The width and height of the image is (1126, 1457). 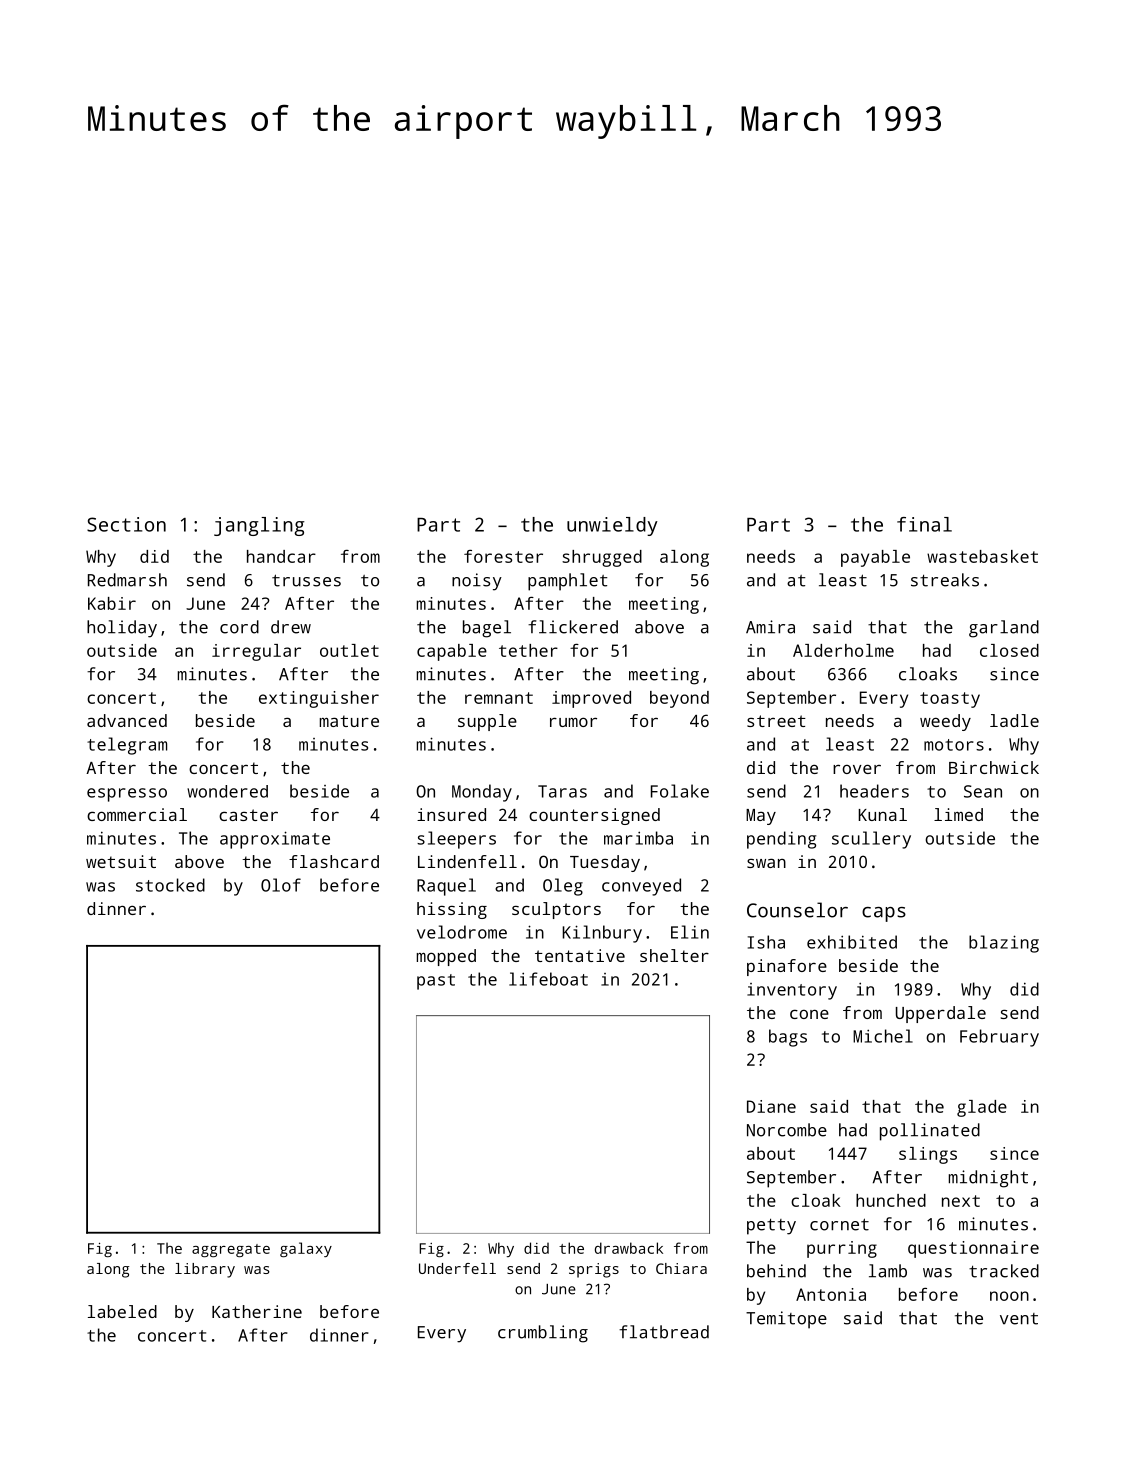 What do you see at coordinates (528, 650) in the image?
I see `tether` at bounding box center [528, 650].
